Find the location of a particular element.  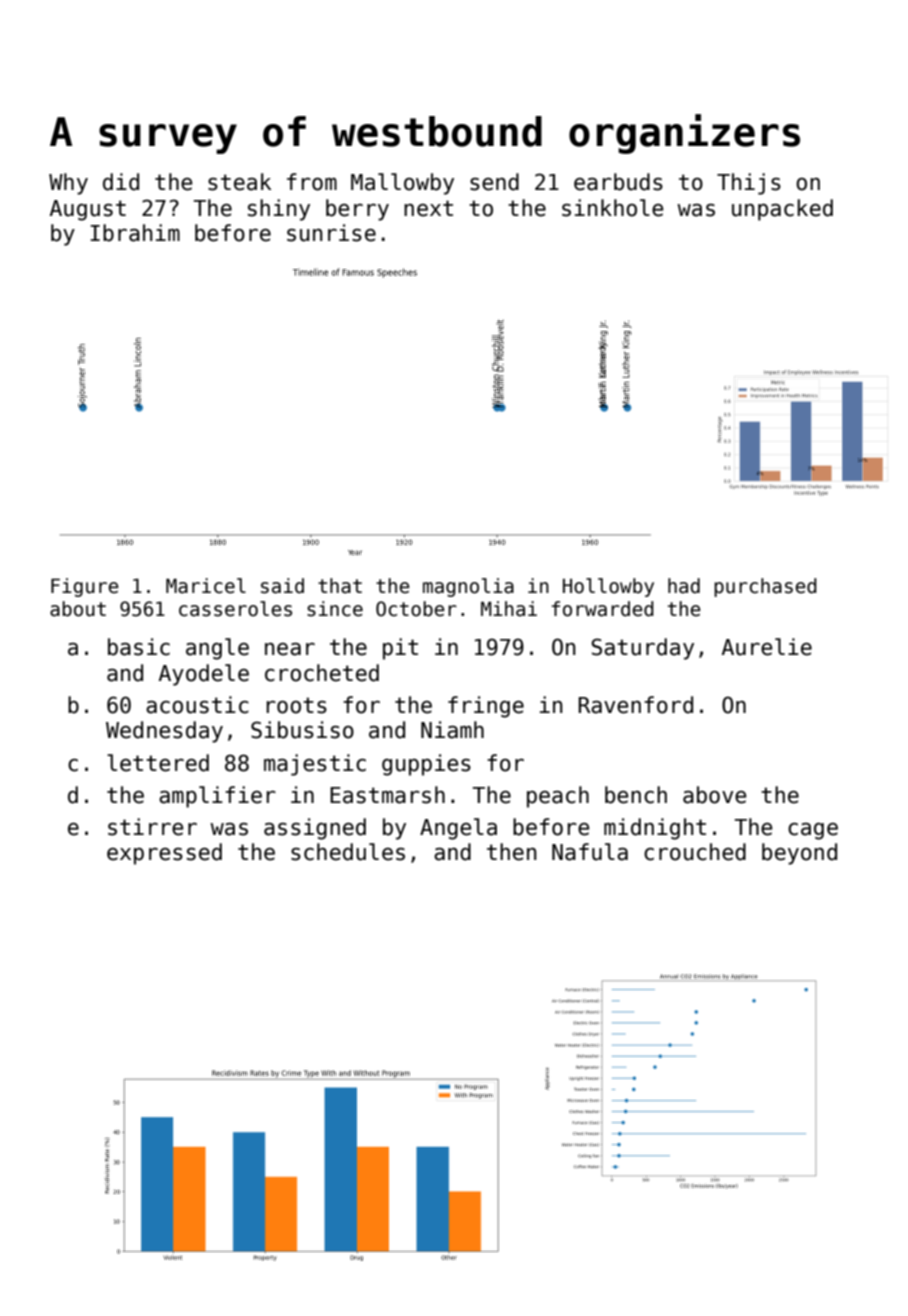

expressed is located at coordinates (164, 854).
